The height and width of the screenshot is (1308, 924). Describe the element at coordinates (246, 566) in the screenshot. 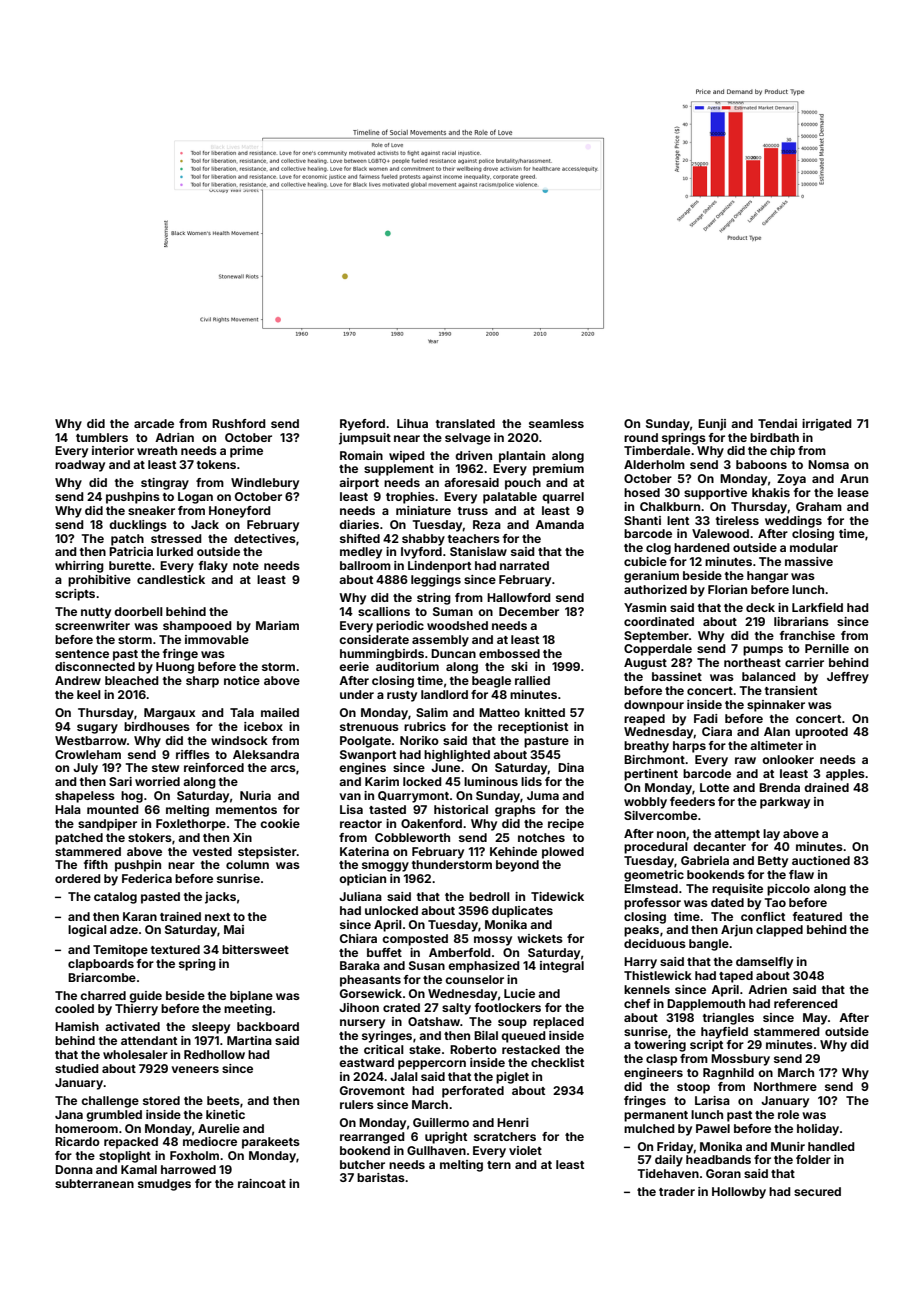

I see `note` at that location.
